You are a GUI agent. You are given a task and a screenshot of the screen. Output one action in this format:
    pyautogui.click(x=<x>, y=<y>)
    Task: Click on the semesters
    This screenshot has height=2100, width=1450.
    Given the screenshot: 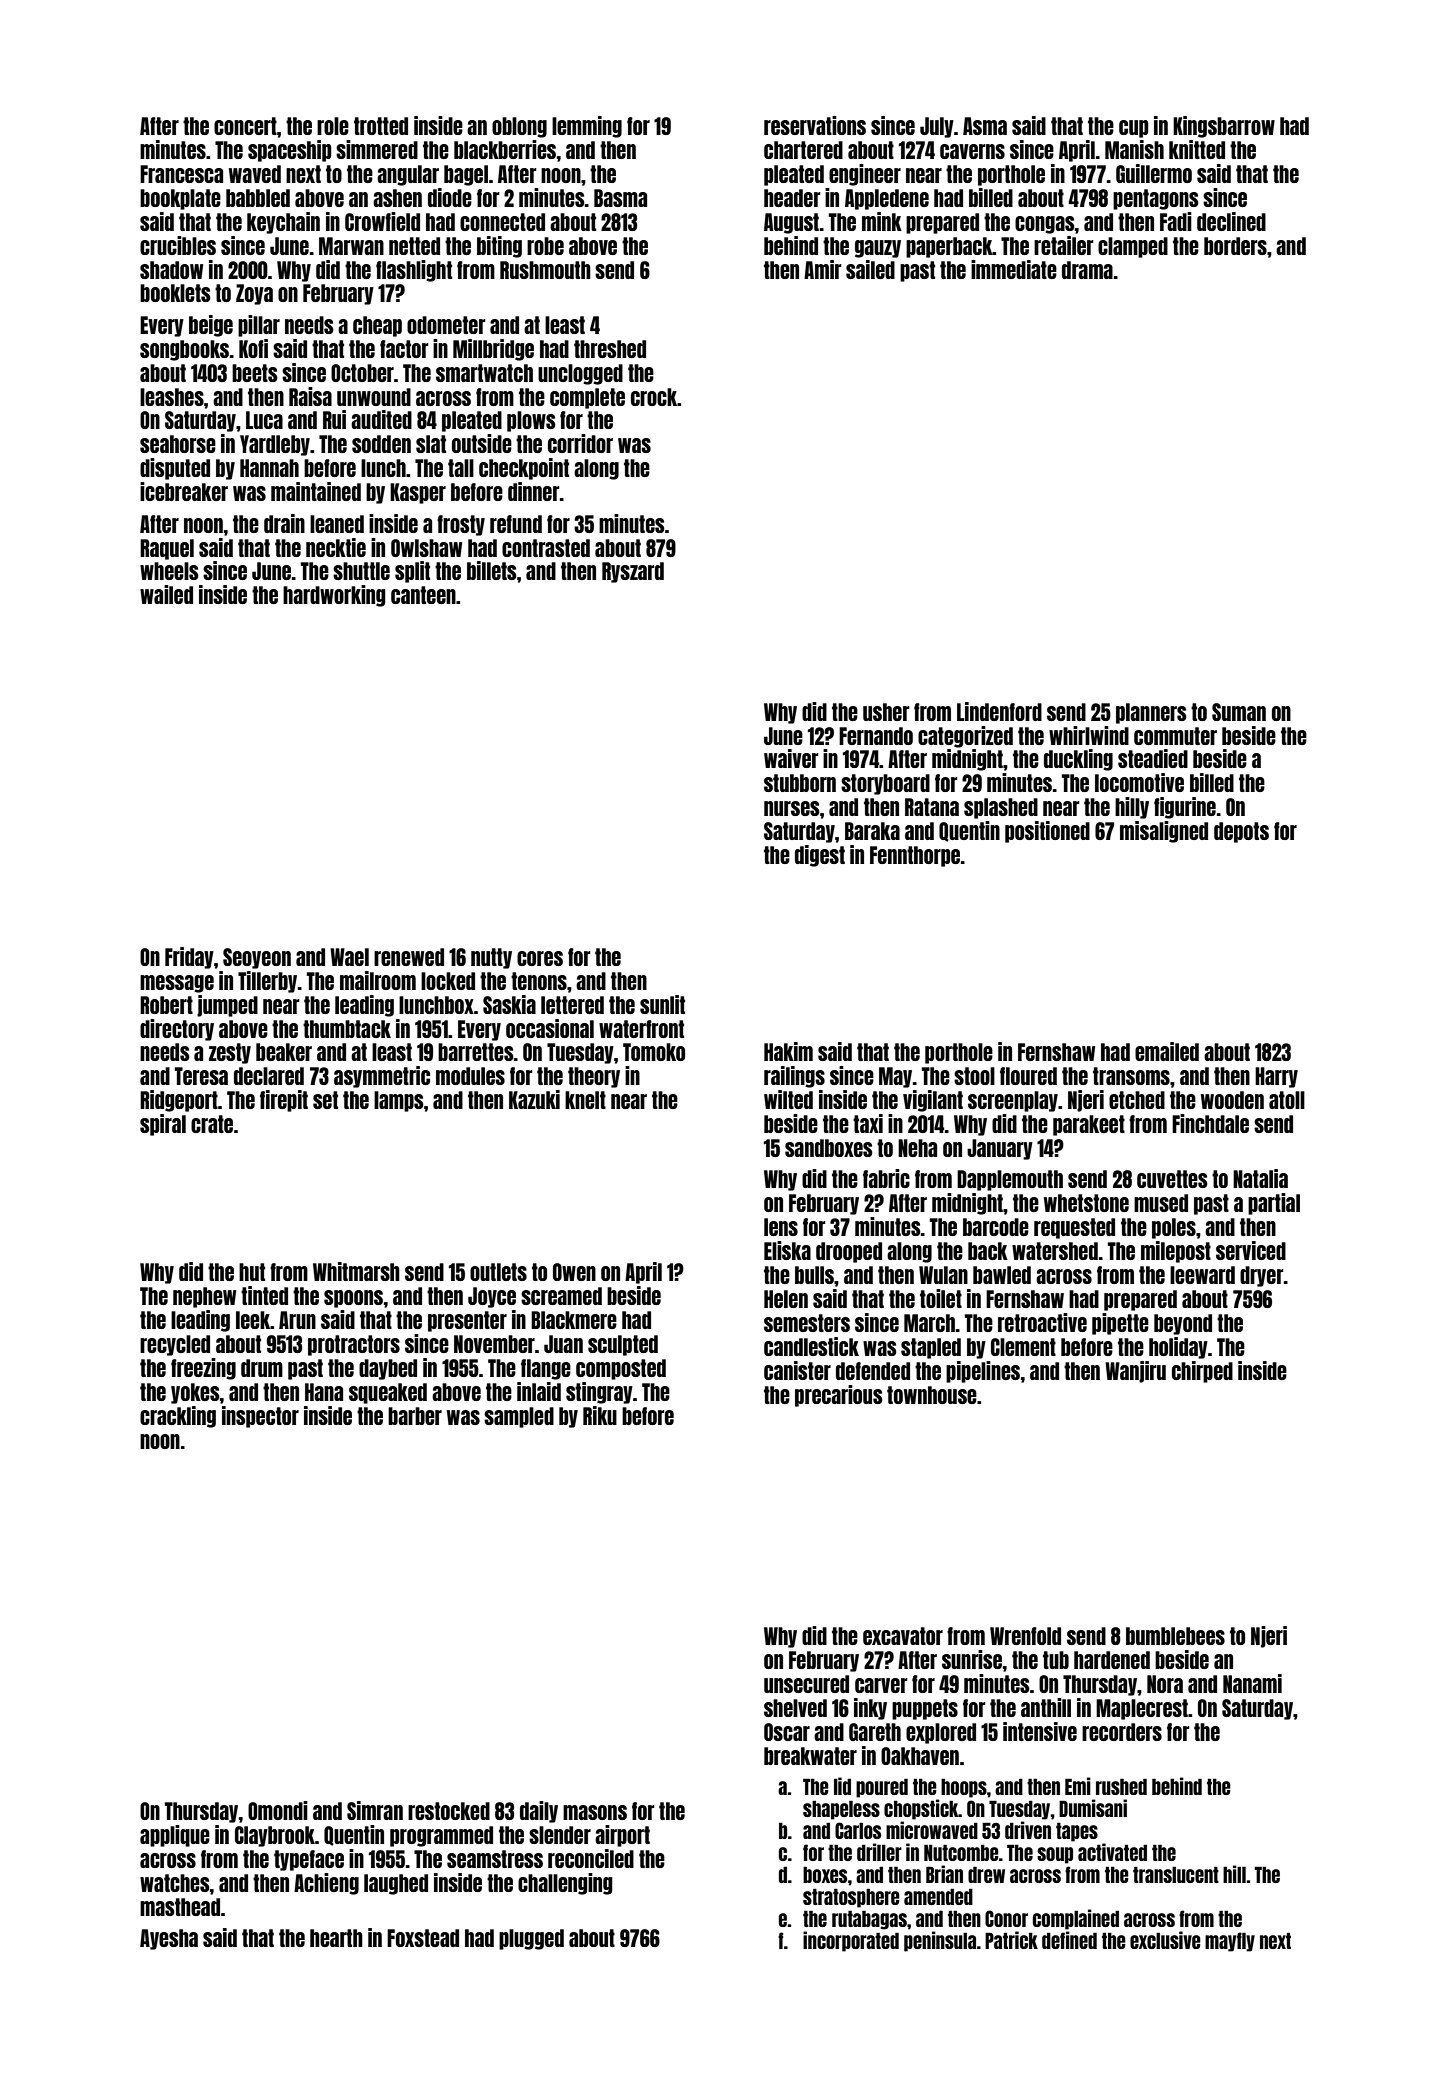 What is the action you would take?
    pyautogui.click(x=807, y=1323)
